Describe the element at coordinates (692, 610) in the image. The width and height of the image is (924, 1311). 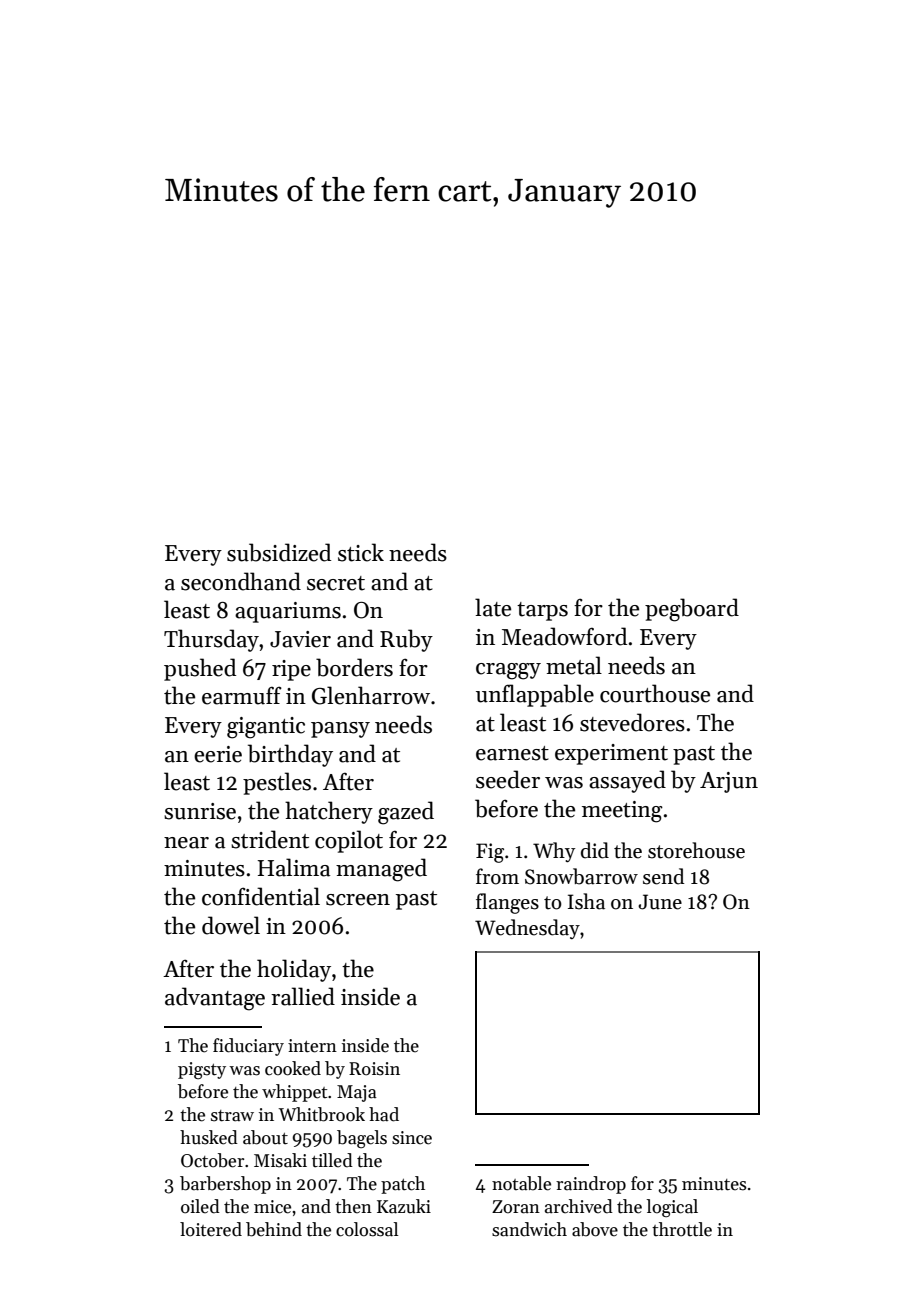
I see `pegboard` at that location.
